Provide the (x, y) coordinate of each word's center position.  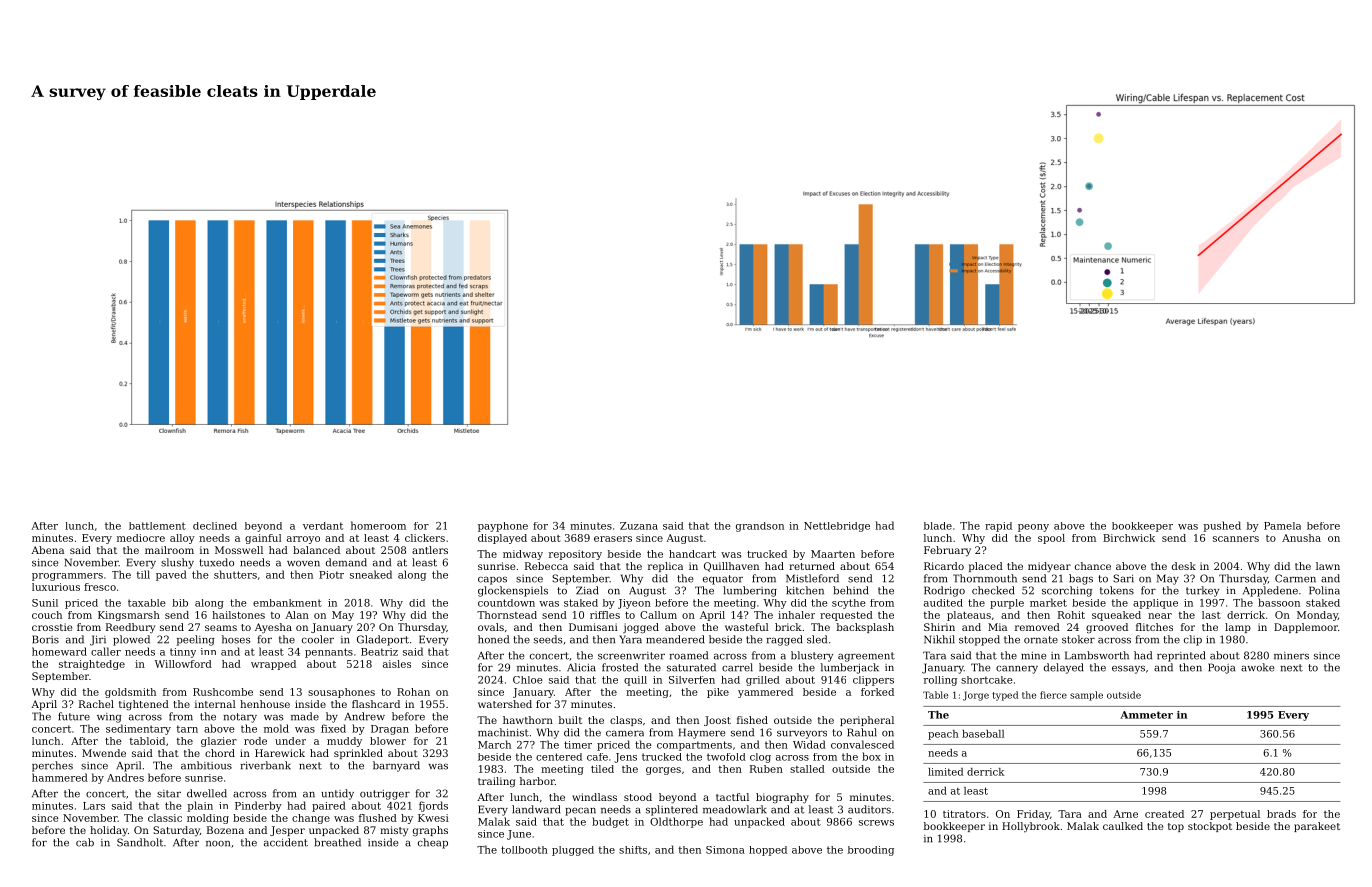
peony (1033, 528)
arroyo (303, 540)
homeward (59, 651)
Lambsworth (1097, 655)
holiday (109, 831)
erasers (613, 539)
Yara (630, 639)
